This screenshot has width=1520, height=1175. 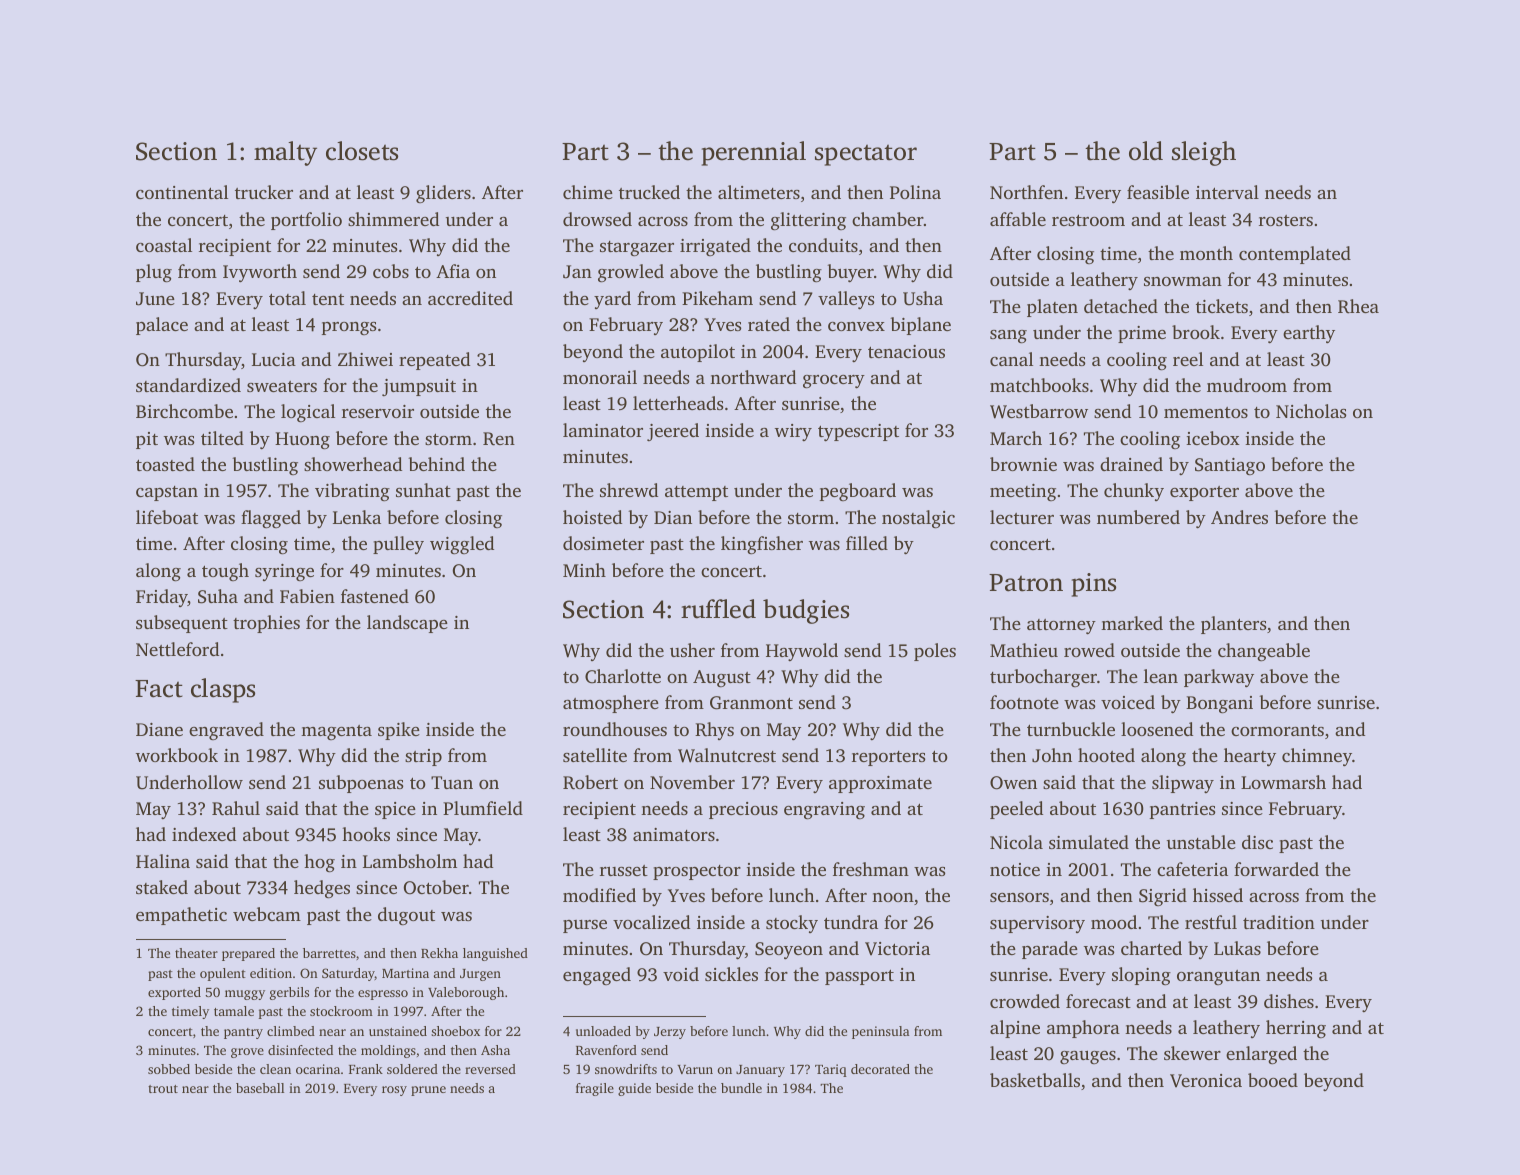 What do you see at coordinates (741, 1088) in the screenshot?
I see `bundle` at bounding box center [741, 1088].
